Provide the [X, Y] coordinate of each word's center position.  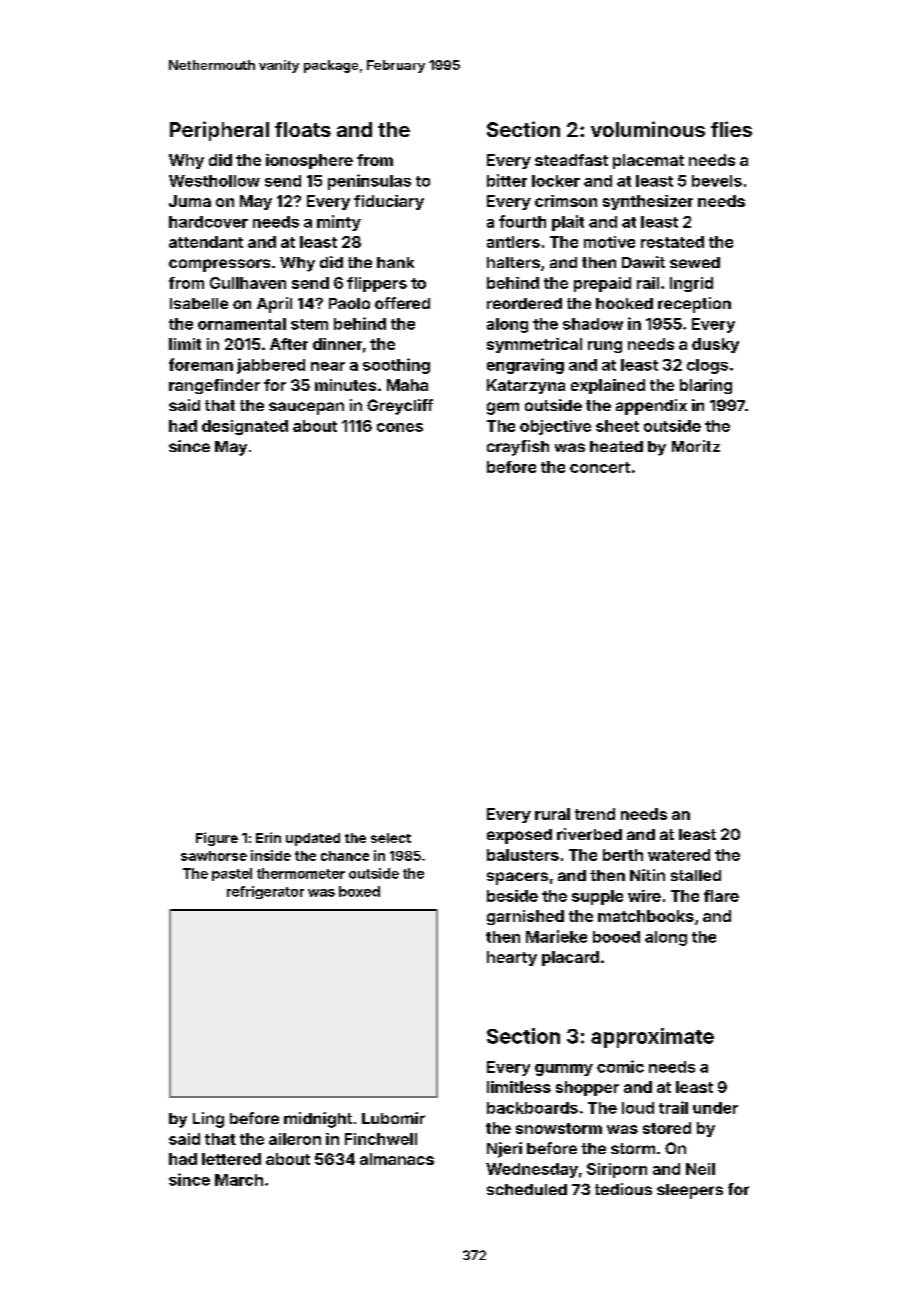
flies [731, 129]
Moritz [696, 446]
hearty [512, 958]
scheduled [527, 1189]
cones [400, 427]
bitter [507, 180]
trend [595, 814]
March [239, 1180]
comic [620, 1066]
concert [600, 467]
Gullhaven [248, 283]
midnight [318, 1120]
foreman [201, 364]
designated [245, 427]
